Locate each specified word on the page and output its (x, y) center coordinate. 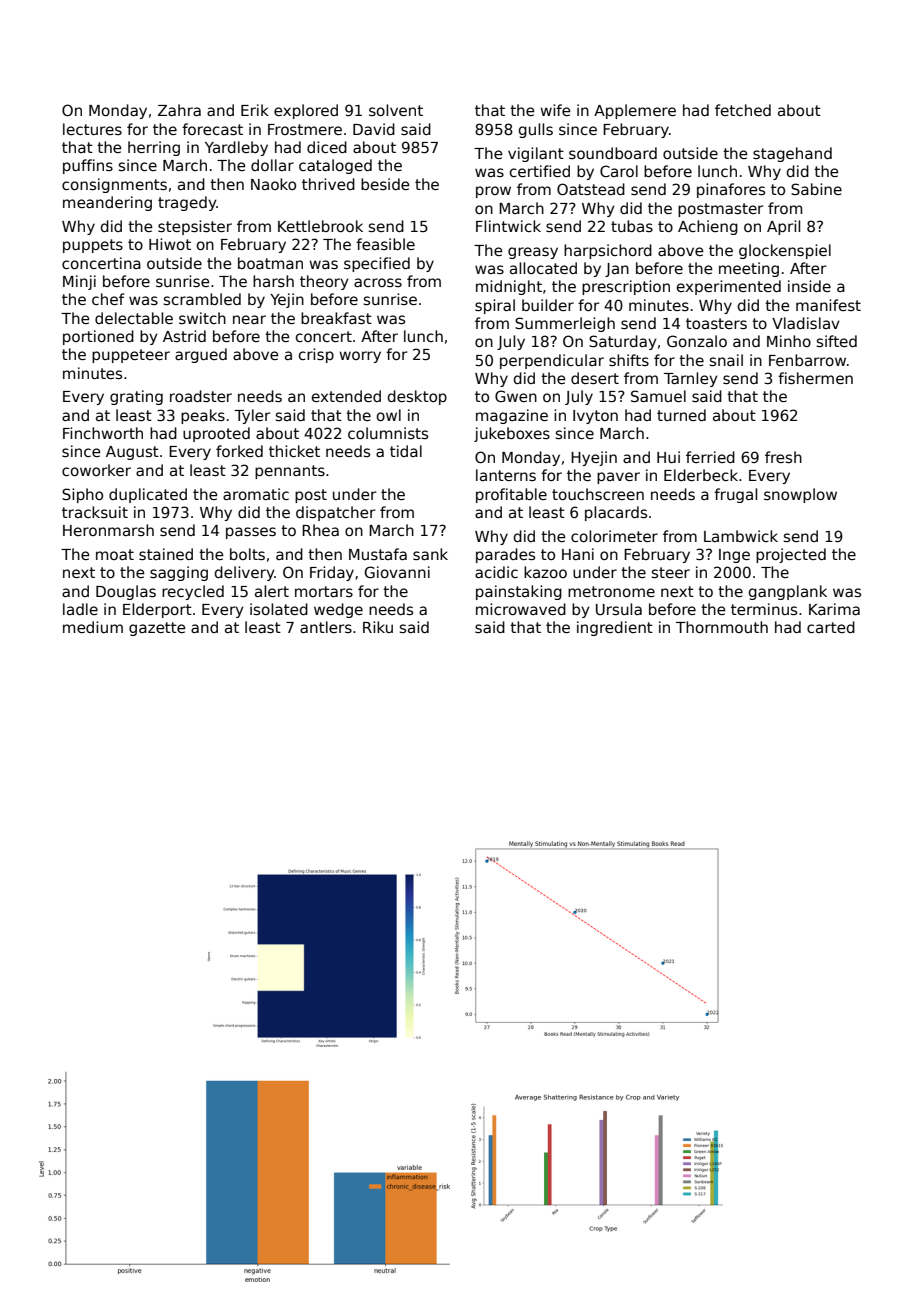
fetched (743, 110)
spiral (495, 306)
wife (555, 110)
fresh (783, 457)
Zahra (179, 110)
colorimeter (614, 536)
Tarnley (691, 379)
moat (115, 554)
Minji (79, 282)
